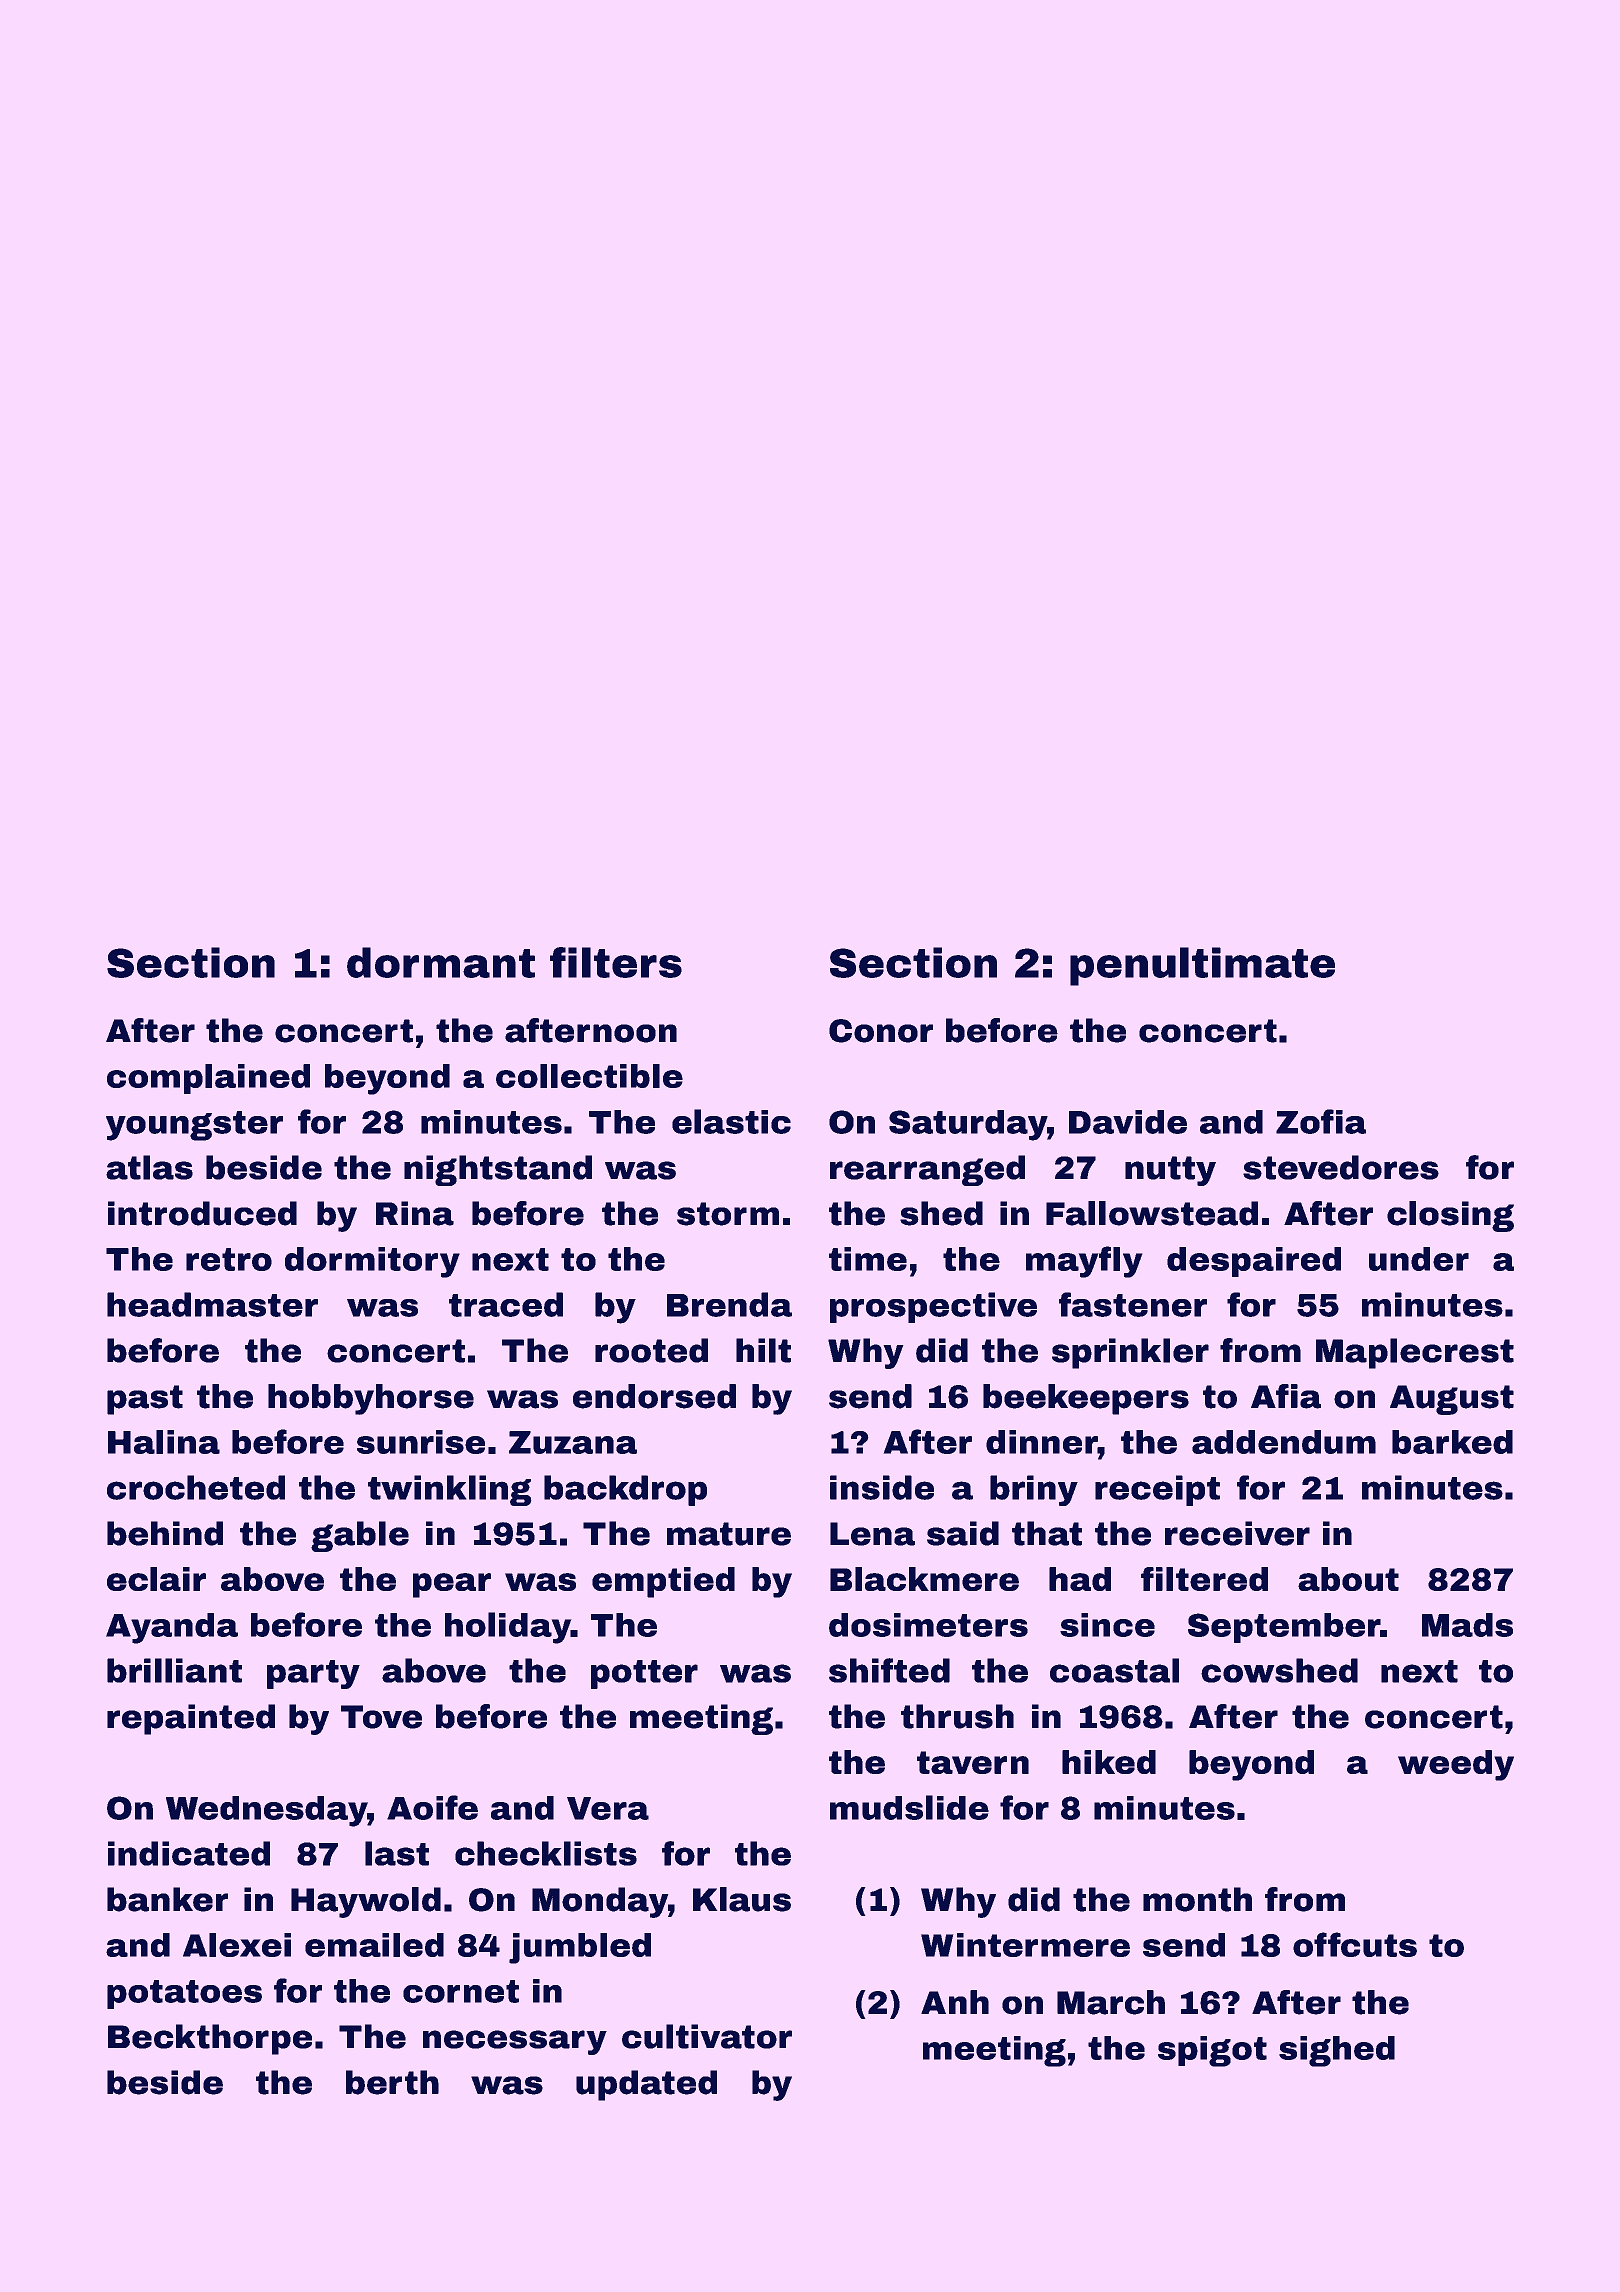 This screenshot has width=1620, height=2292. I want to click on penultimate, so click(1202, 966).
